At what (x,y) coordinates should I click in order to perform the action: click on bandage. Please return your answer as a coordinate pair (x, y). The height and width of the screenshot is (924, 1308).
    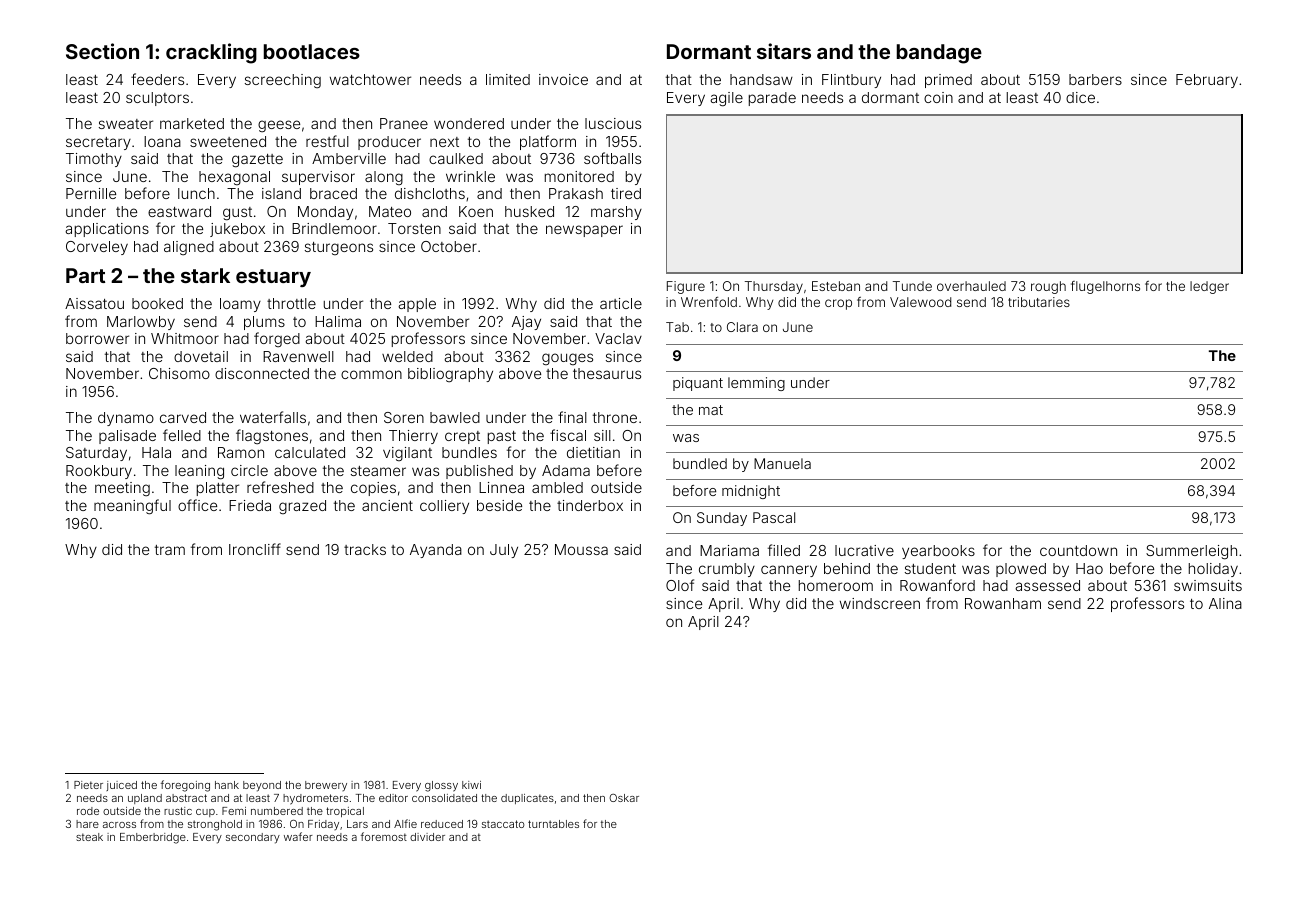
    Looking at the image, I should click on (939, 54).
